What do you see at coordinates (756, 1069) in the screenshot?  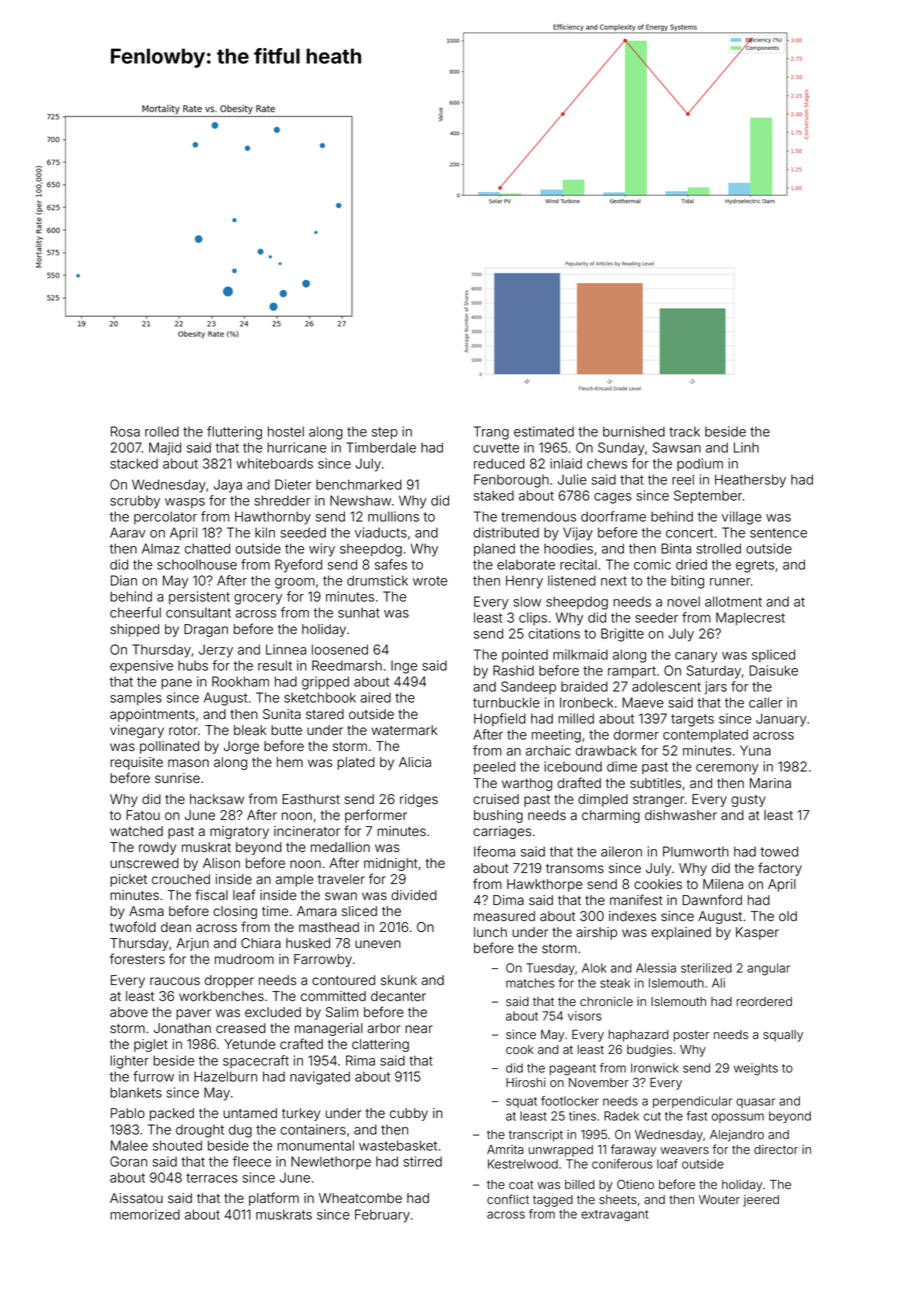 I see `weights` at bounding box center [756, 1069].
